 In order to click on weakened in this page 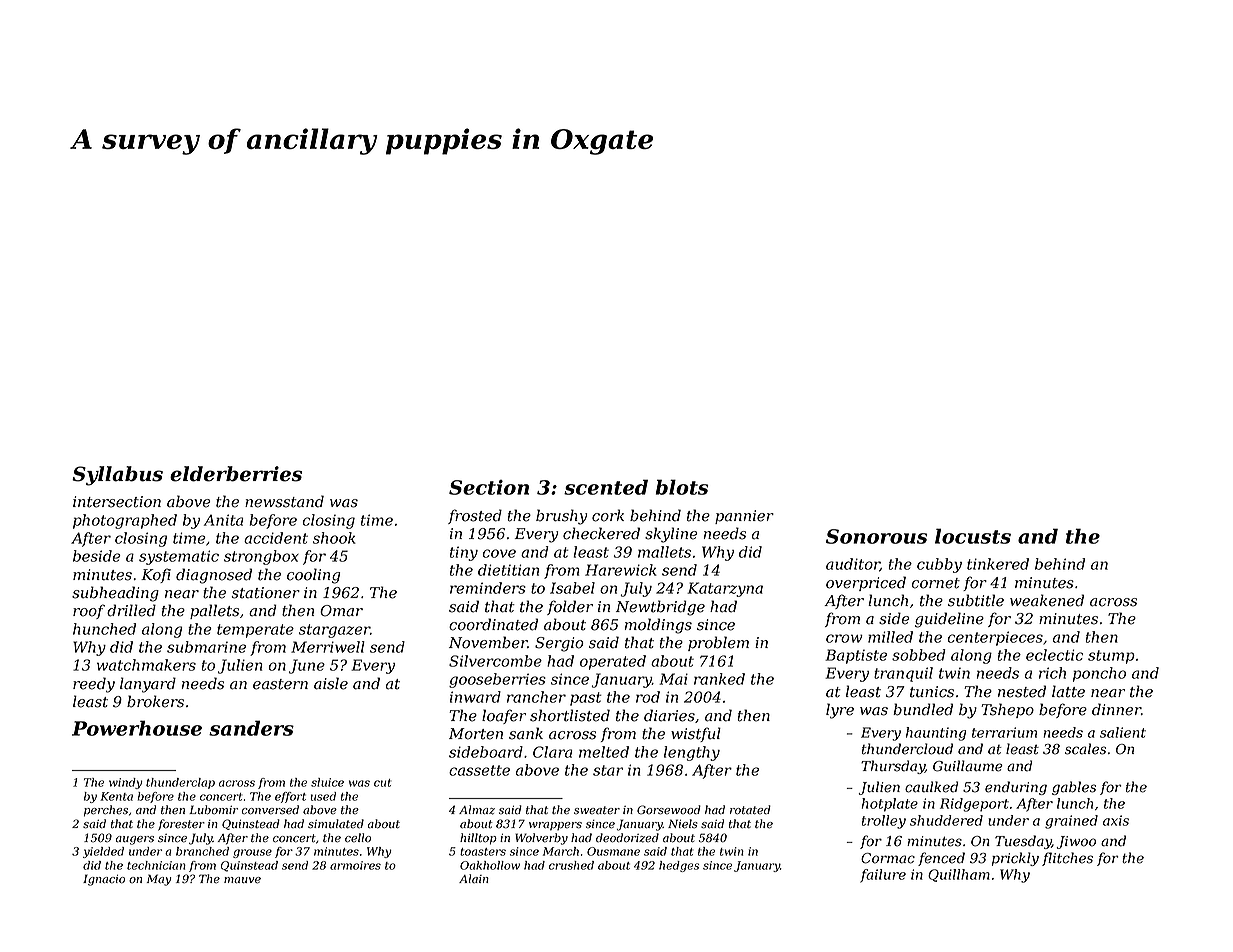, I will do `click(1047, 600)`.
